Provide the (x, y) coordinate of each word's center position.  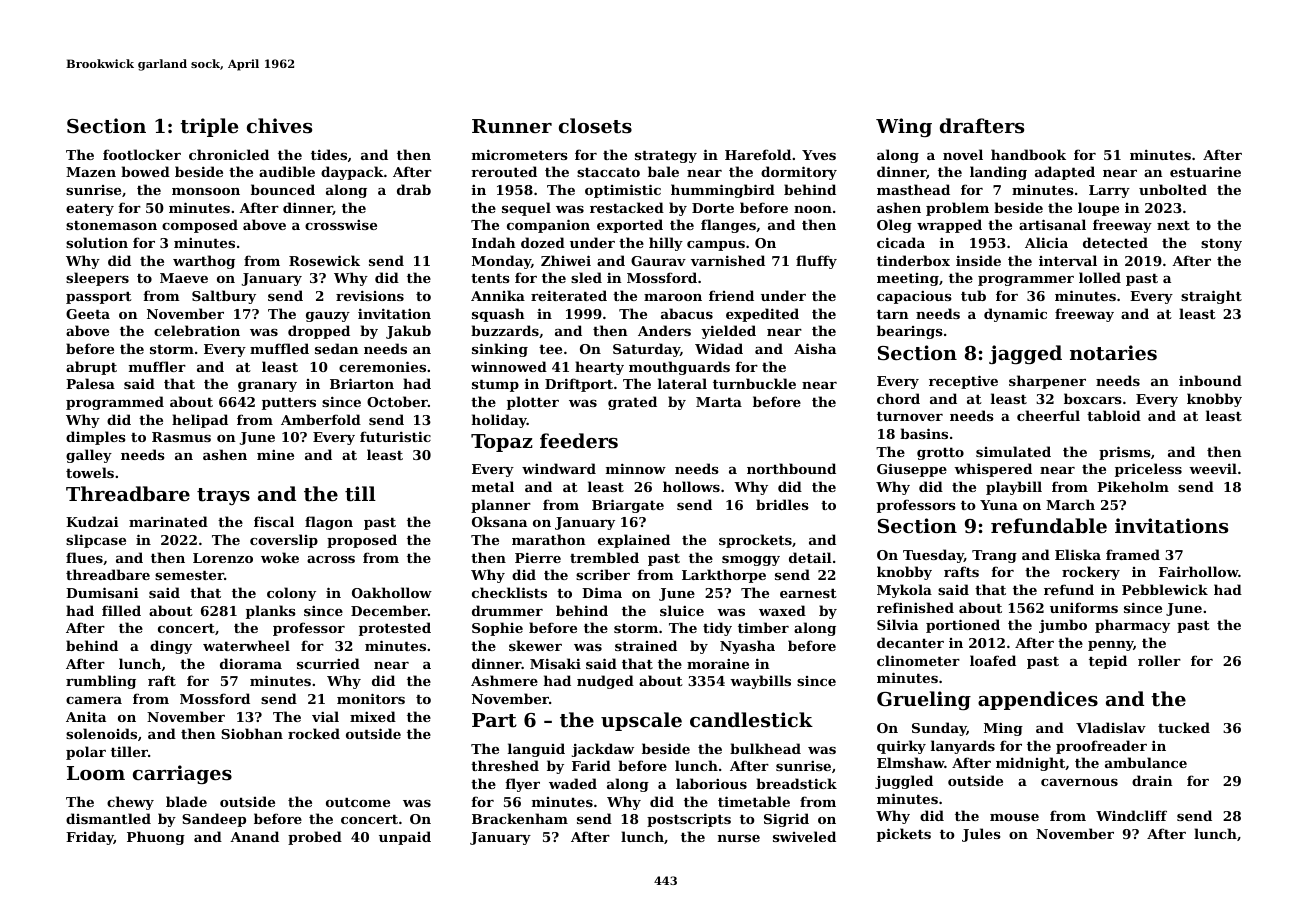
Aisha (815, 348)
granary (267, 387)
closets (595, 126)
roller (1159, 660)
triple (209, 127)
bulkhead (765, 748)
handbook (1028, 154)
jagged (1025, 354)
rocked (314, 733)
